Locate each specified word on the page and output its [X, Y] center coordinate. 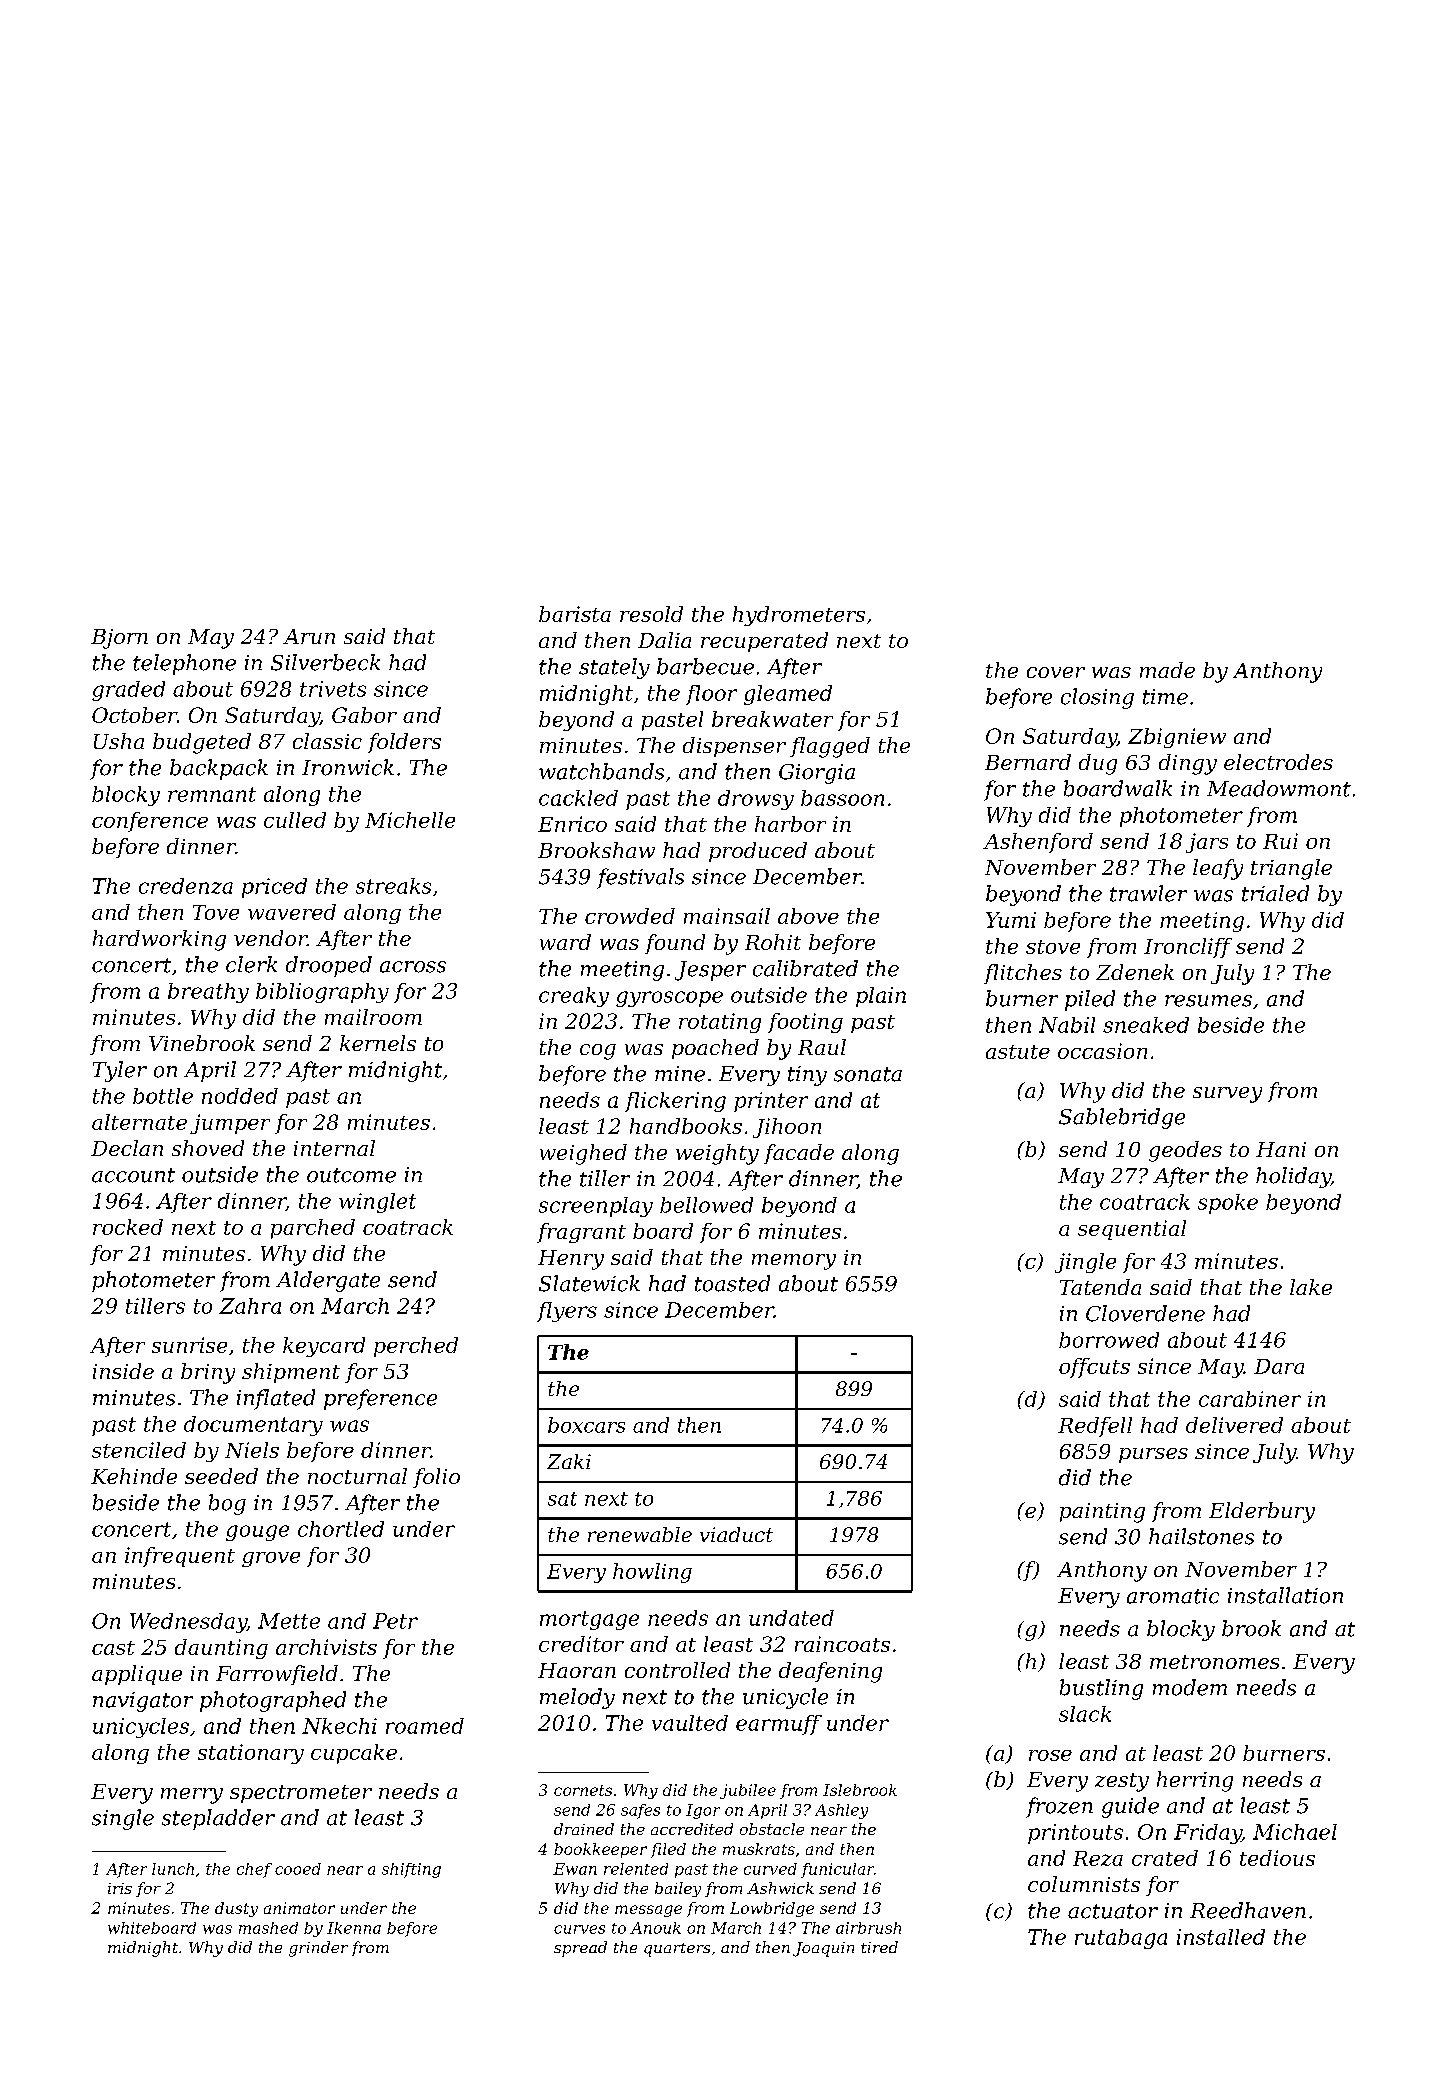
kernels [378, 1043]
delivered [1234, 1425]
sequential [1132, 1230]
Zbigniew [1177, 738]
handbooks [686, 1126]
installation [1285, 1595]
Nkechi [339, 1726]
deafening [830, 1672]
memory [794, 1262]
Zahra [250, 1306]
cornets [583, 1790]
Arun [309, 636]
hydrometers [799, 616]
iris [120, 1888]
